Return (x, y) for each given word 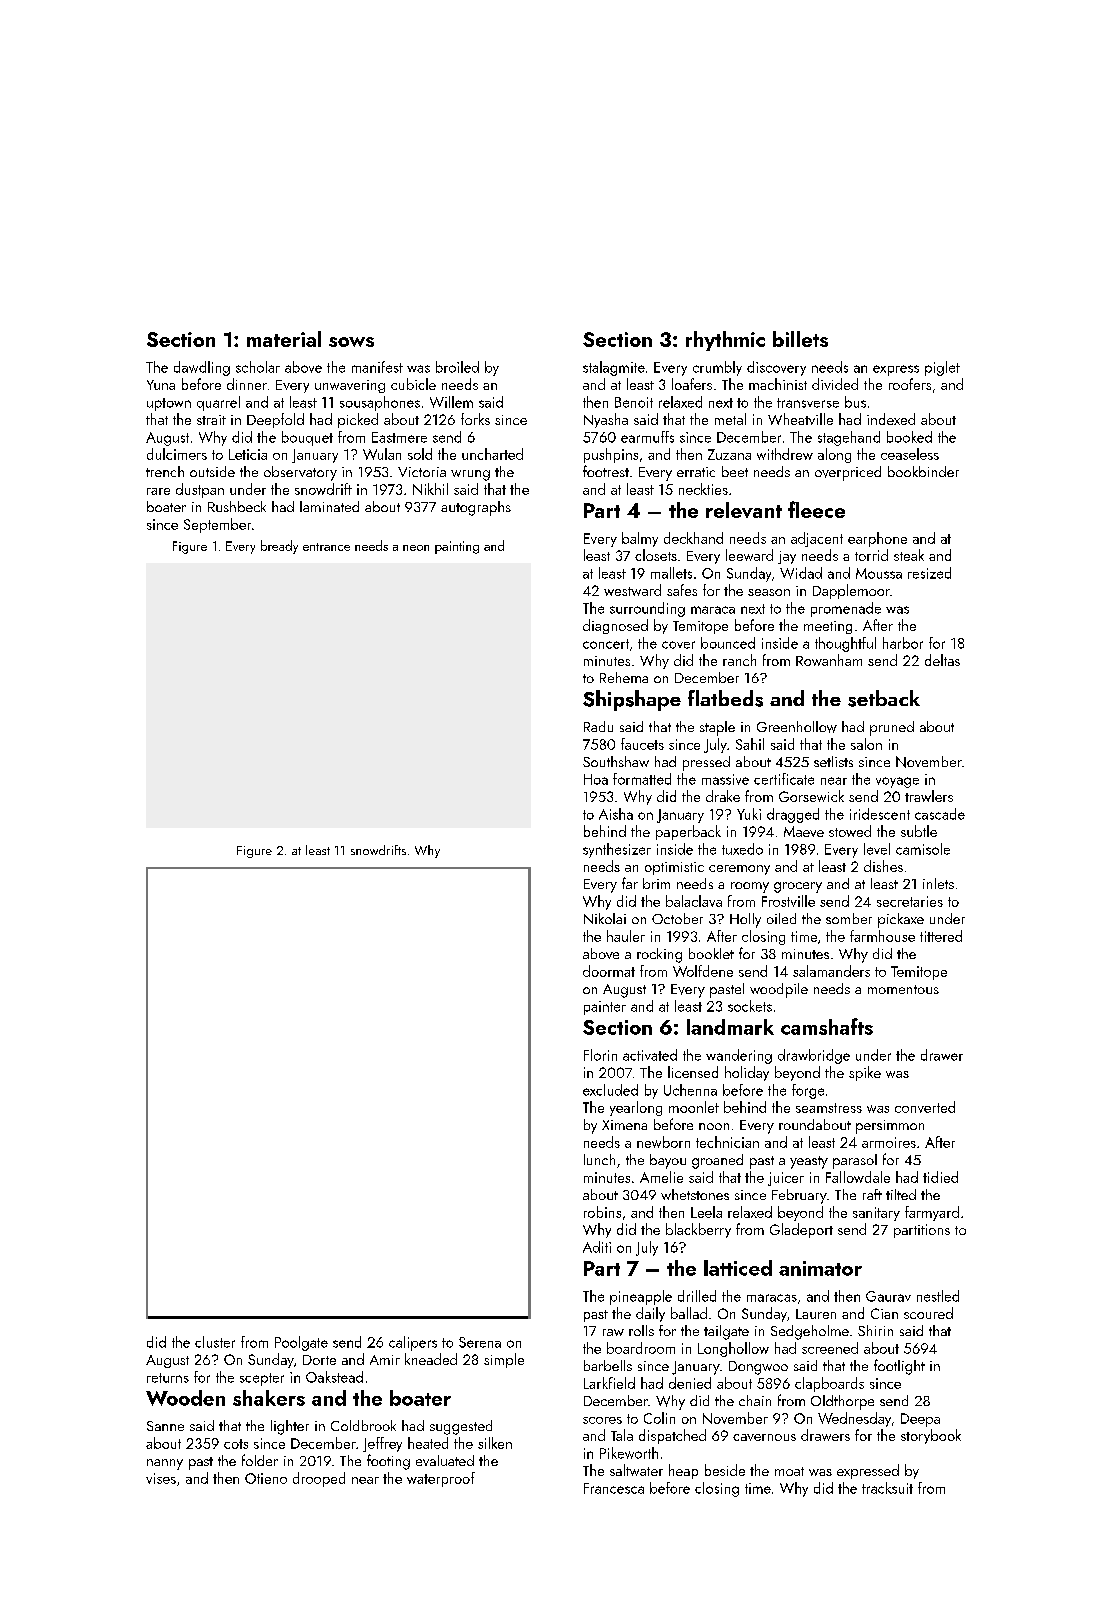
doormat (609, 971)
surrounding (647, 609)
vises (161, 1478)
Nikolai (605, 918)
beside (725, 1470)
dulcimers (177, 454)
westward (632, 590)
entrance (326, 547)
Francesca (614, 1488)
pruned (892, 728)
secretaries (910, 901)
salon (866, 744)
